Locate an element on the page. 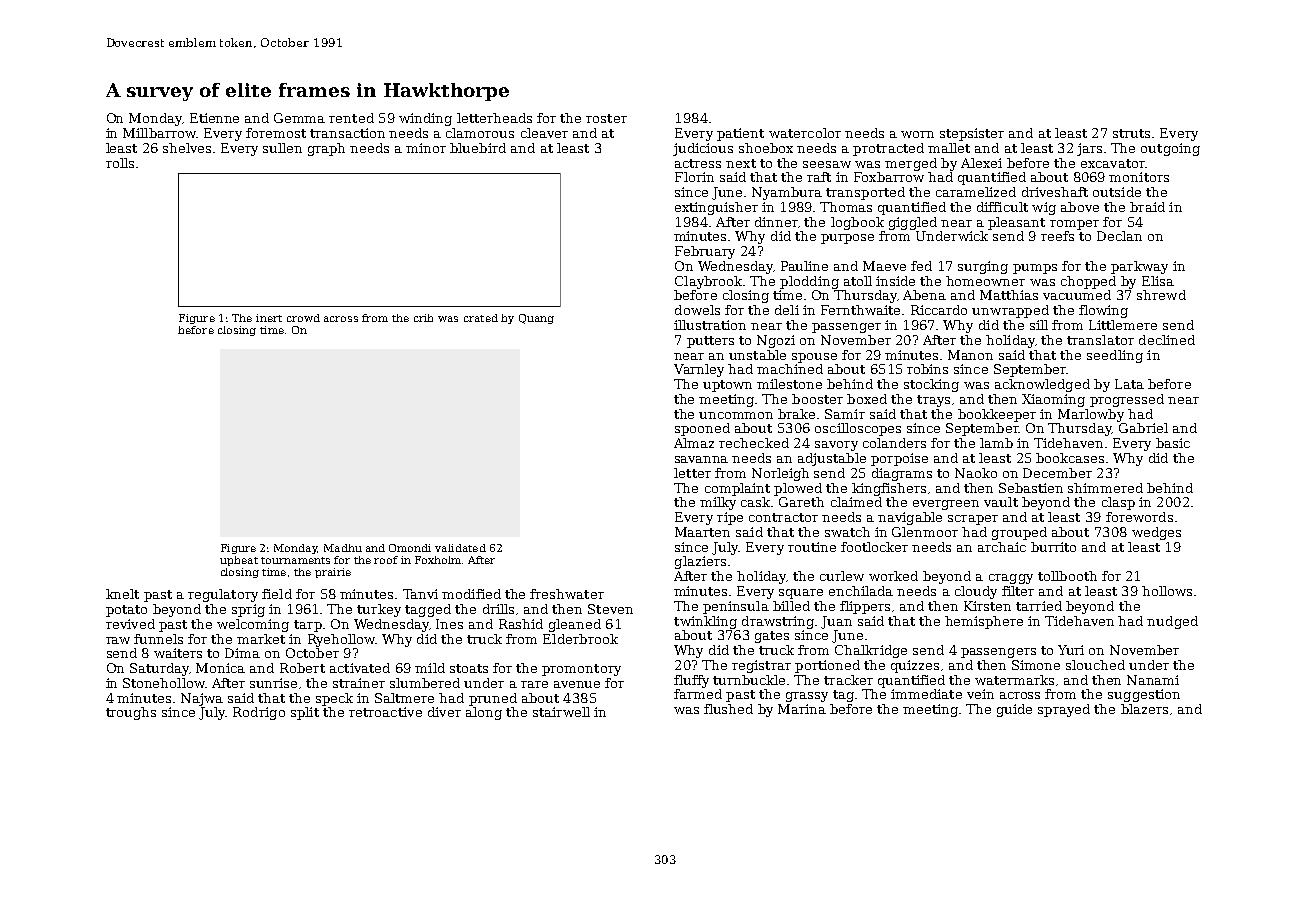 Image resolution: width=1308 pixels, height=924 pixels. hollows is located at coordinates (1167, 591).
